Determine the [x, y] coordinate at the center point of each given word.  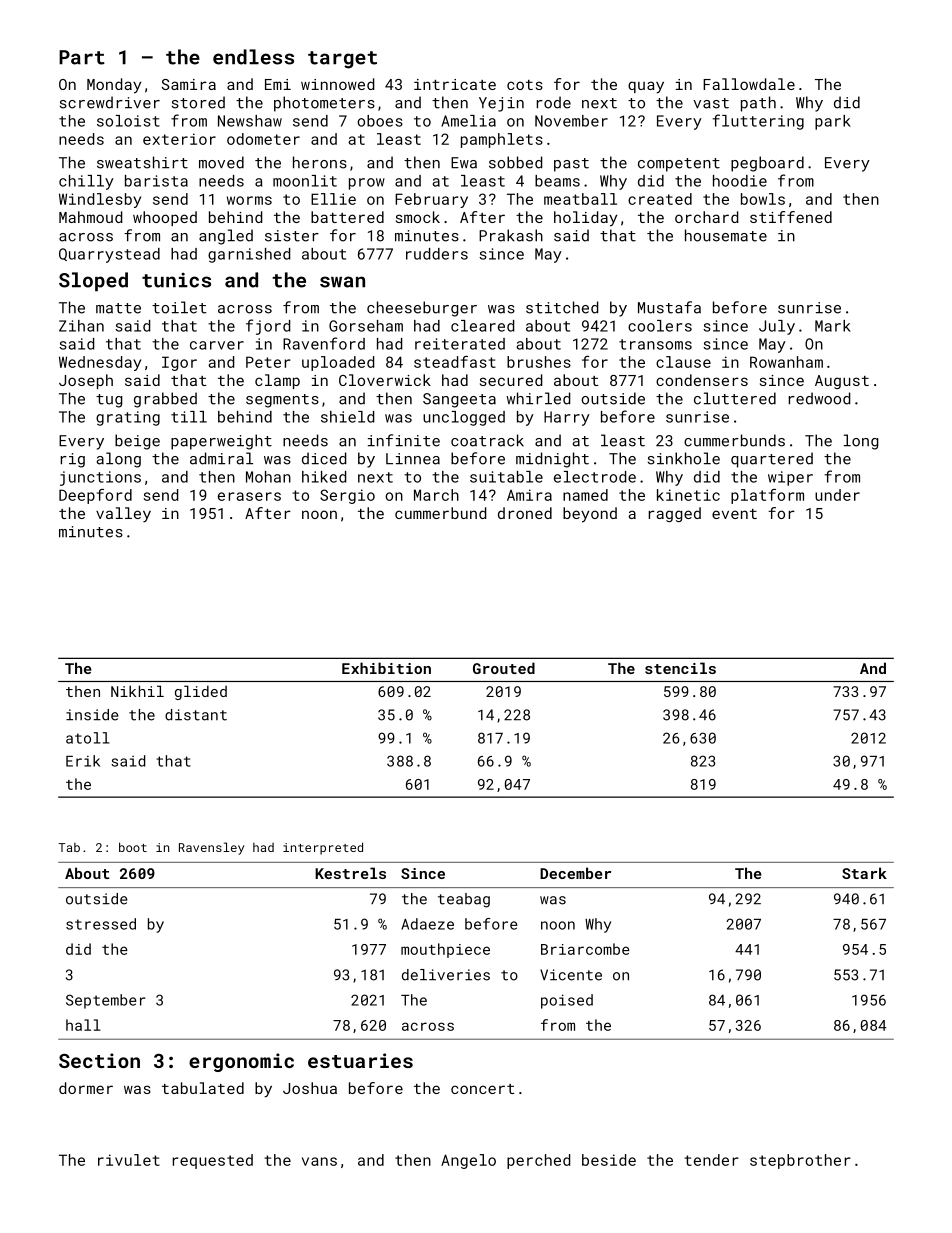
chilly [86, 182]
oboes [380, 121]
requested [213, 1161]
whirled [538, 398]
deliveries [446, 975]
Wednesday [100, 363]
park [833, 122]
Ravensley [211, 848]
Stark [864, 873]
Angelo [468, 1161]
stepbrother [800, 1161]
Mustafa [669, 307]
